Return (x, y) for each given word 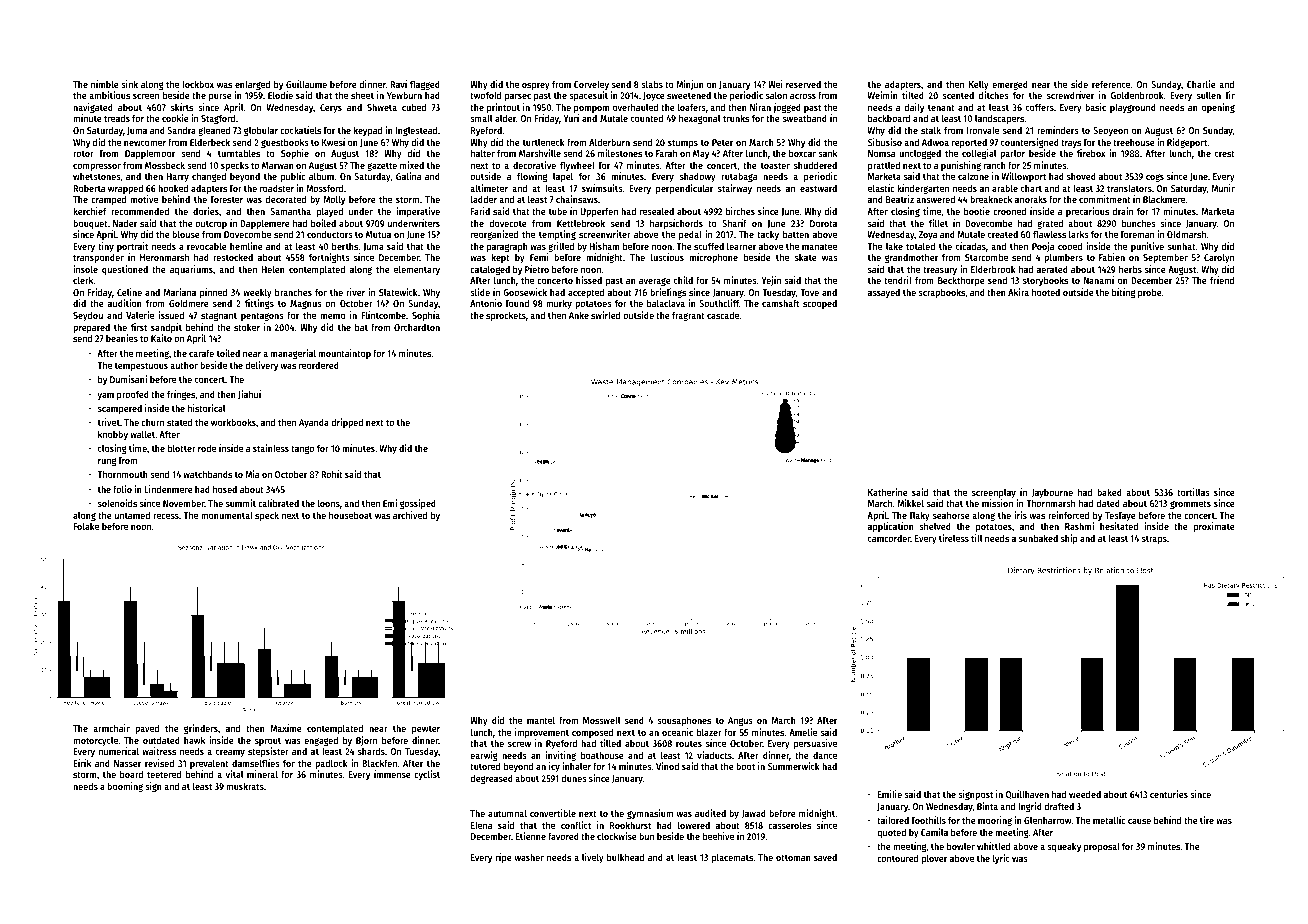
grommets (1190, 504)
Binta (987, 806)
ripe (504, 858)
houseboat (350, 515)
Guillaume (306, 84)
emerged (1010, 85)
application (891, 527)
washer (529, 857)
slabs (652, 84)
